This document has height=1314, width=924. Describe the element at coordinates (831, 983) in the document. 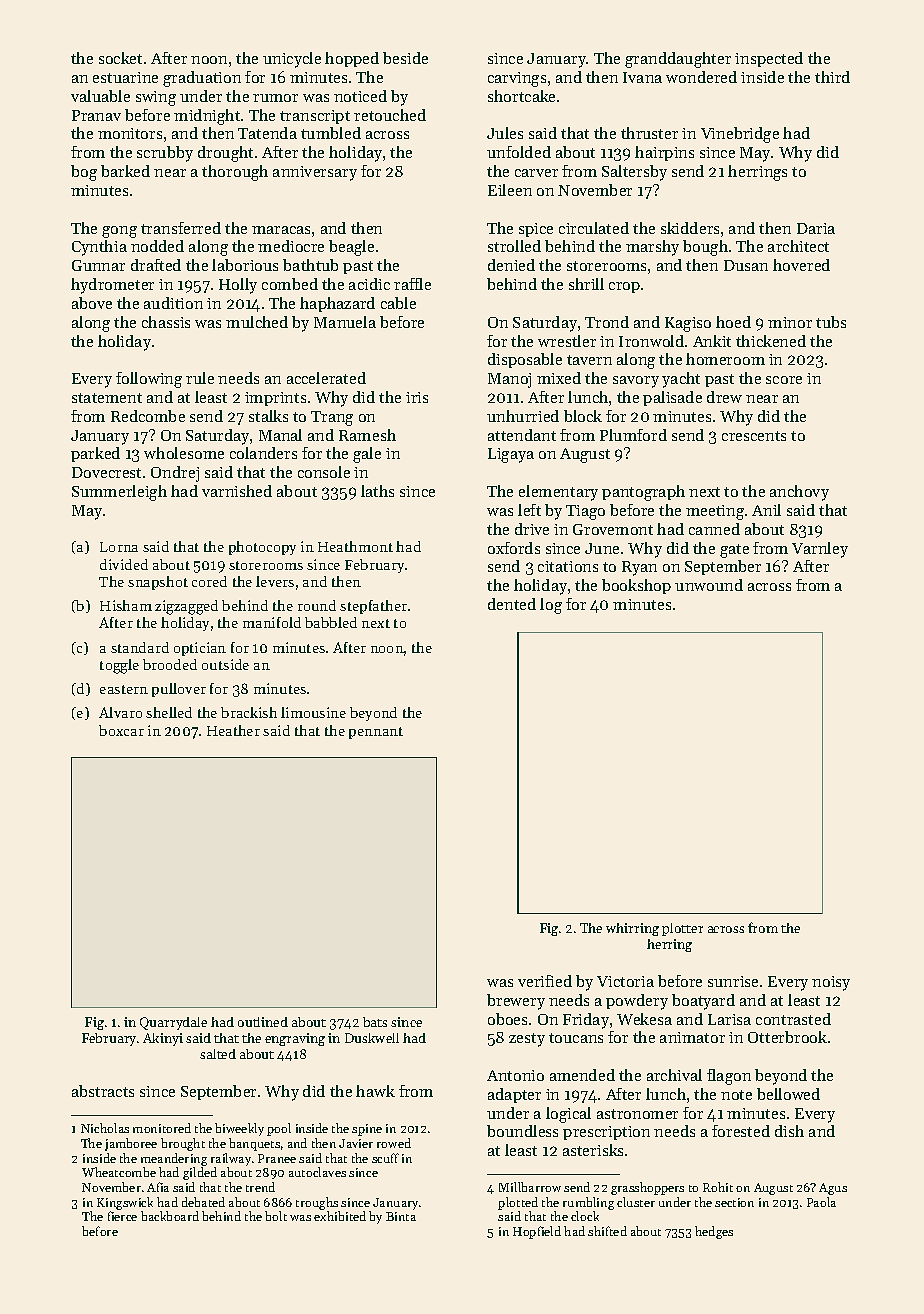

I see `noisy` at that location.
